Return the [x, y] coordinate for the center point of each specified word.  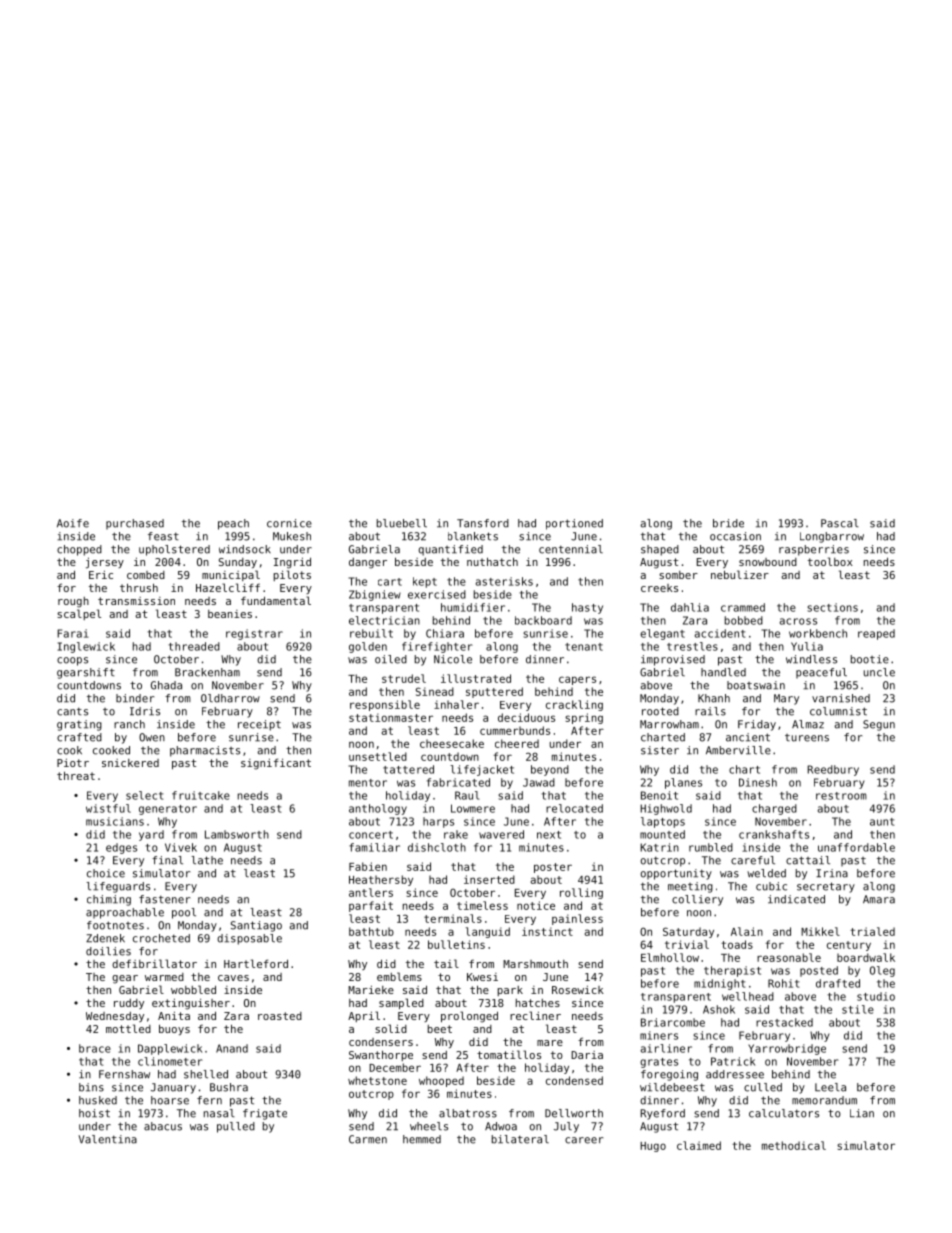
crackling [574, 705]
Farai [73, 633]
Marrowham [669, 724]
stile [858, 1009]
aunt [882, 822]
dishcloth [437, 847]
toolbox [830, 561]
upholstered [174, 550]
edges [121, 848]
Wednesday [115, 1017]
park [510, 991]
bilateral [520, 1139]
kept [425, 582]
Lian [862, 1113]
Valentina [108, 1139]
